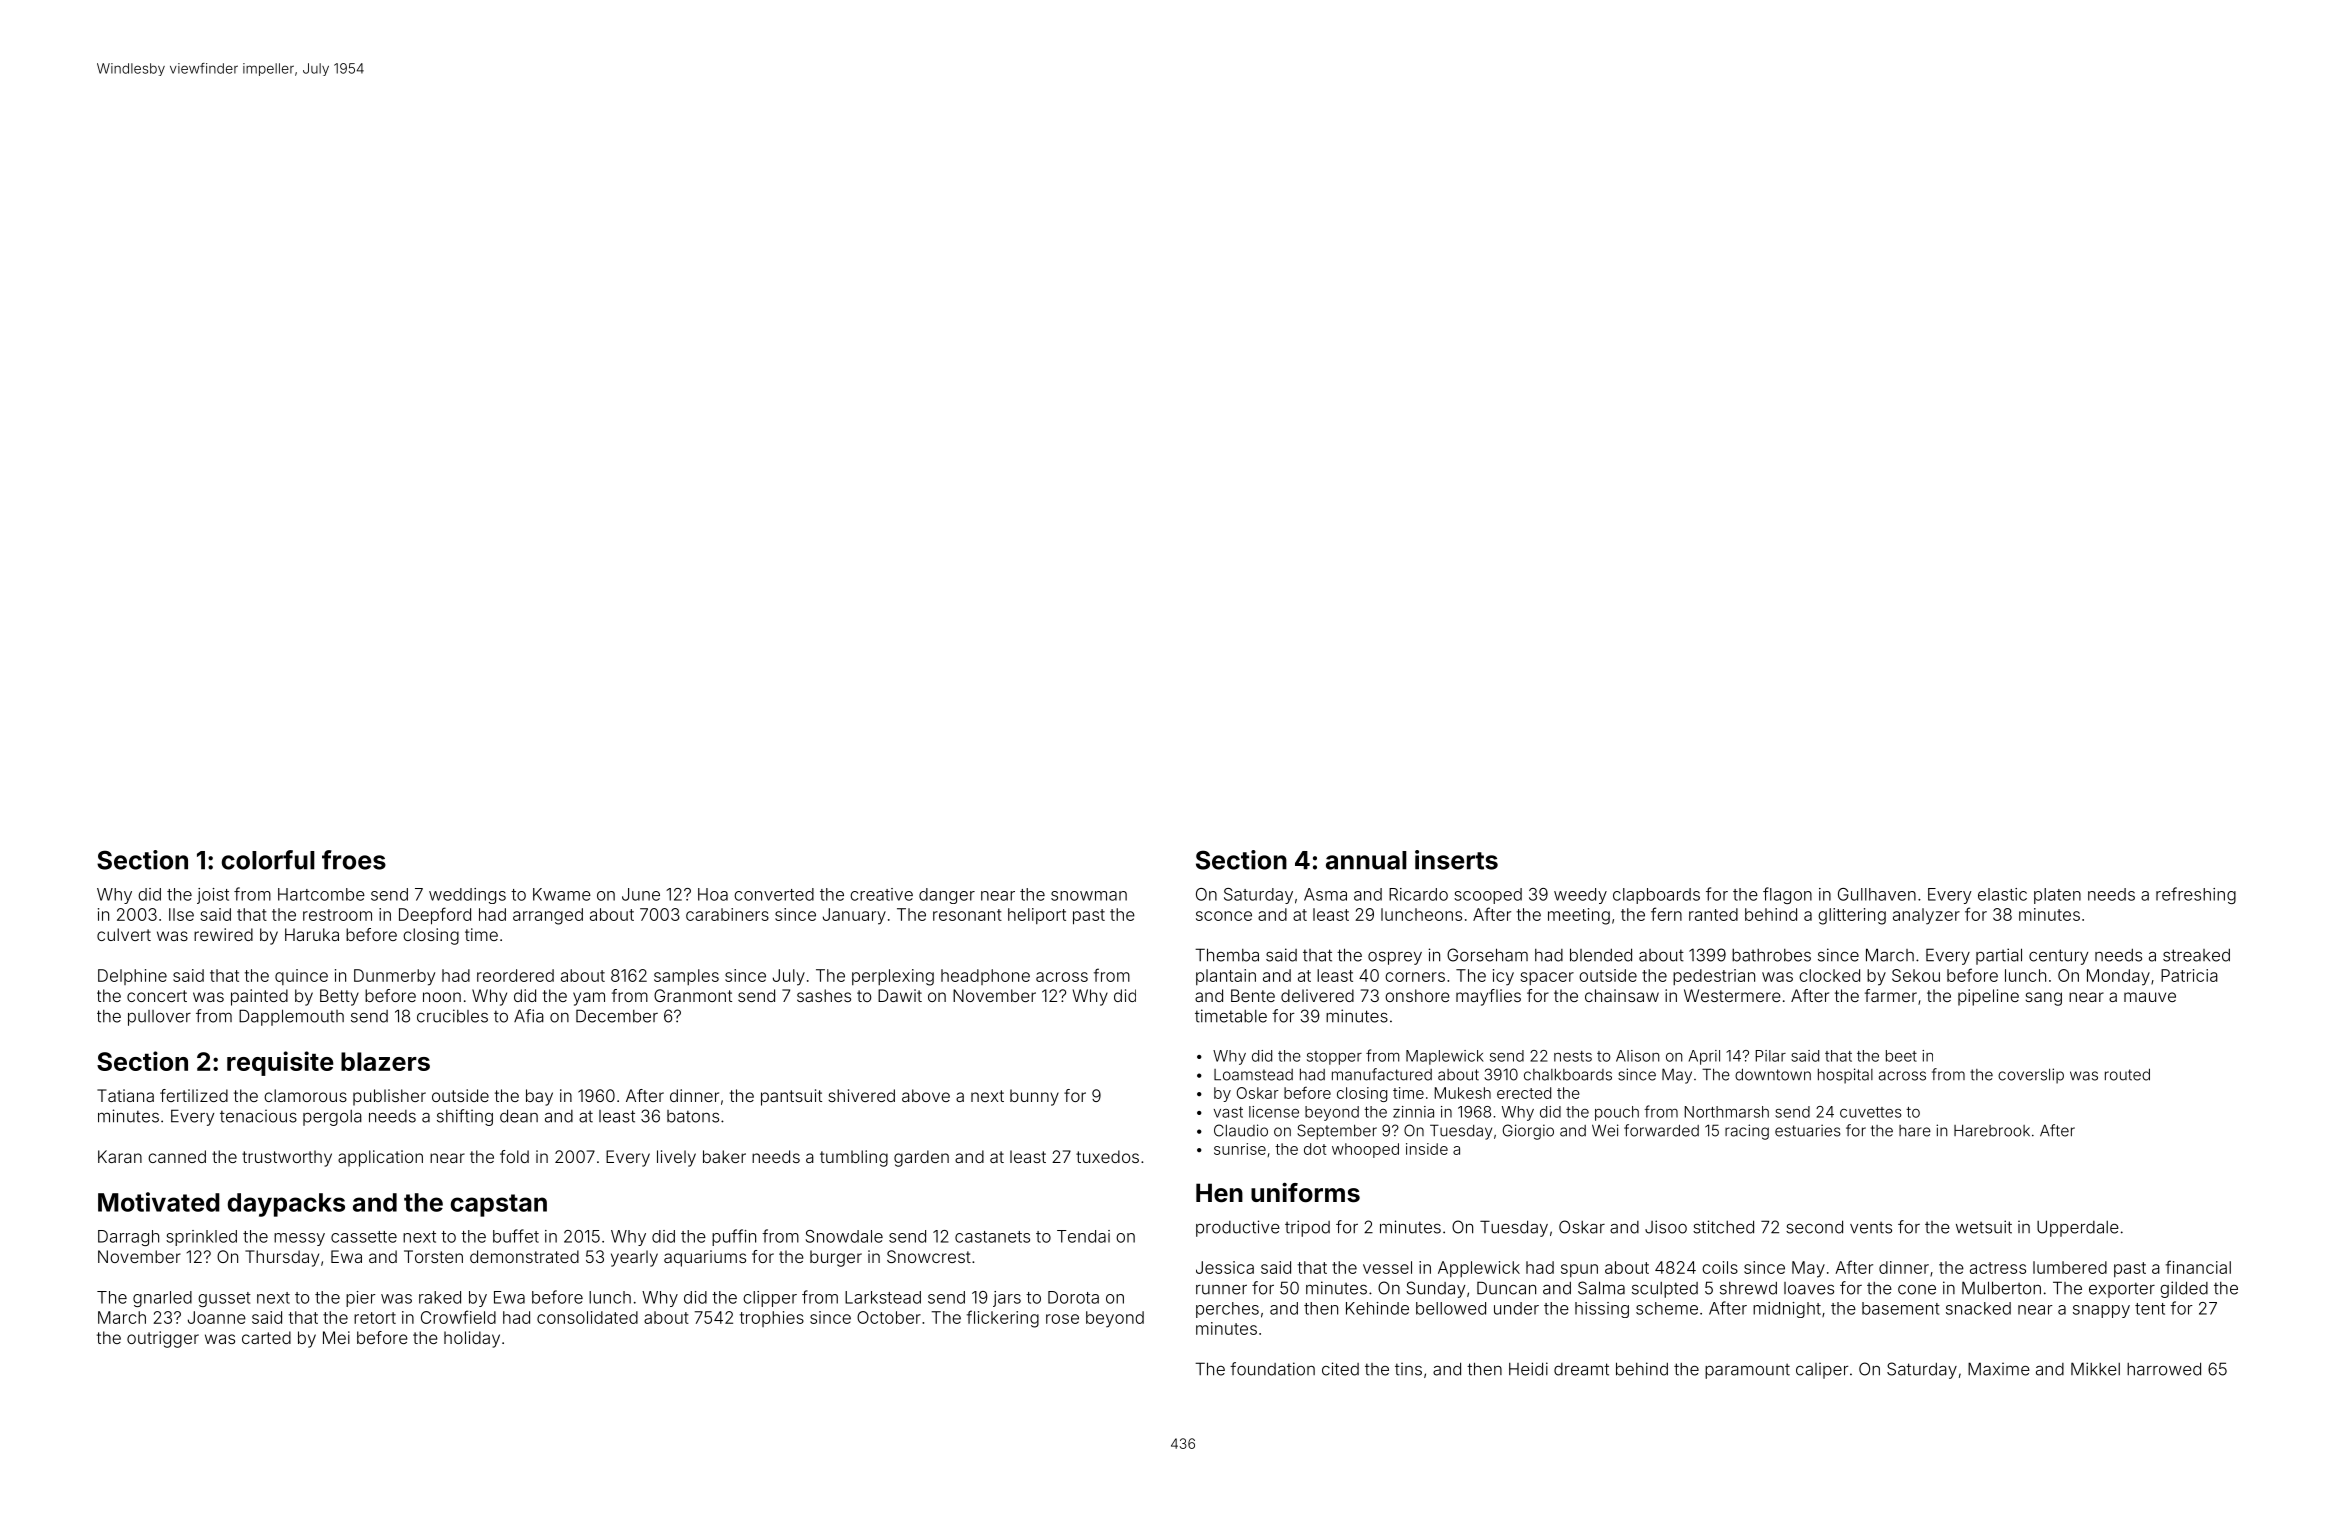 The width and height of the screenshot is (2340, 1514). I want to click on snowman, so click(1089, 896).
